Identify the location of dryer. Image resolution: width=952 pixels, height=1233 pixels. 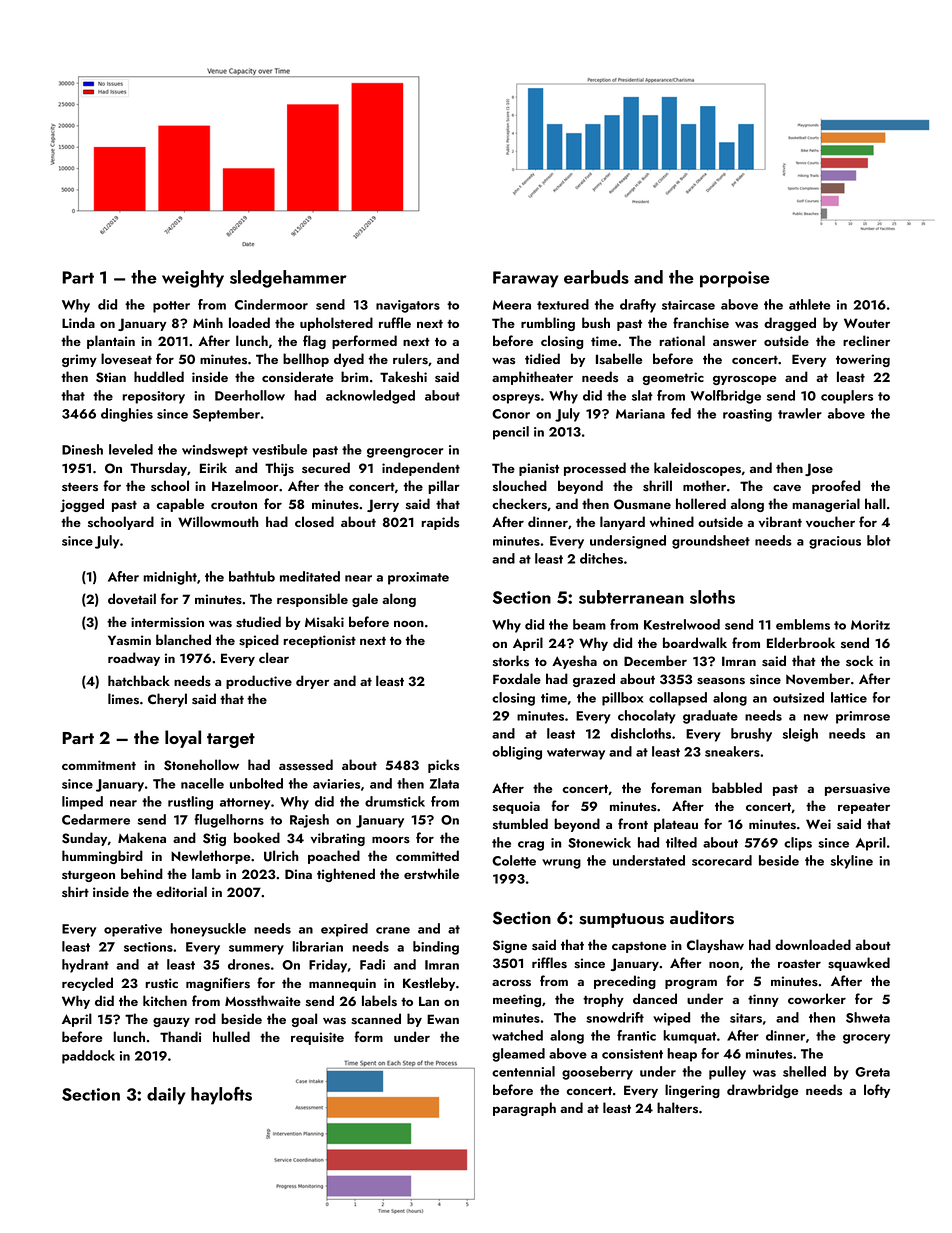
(312, 682).
